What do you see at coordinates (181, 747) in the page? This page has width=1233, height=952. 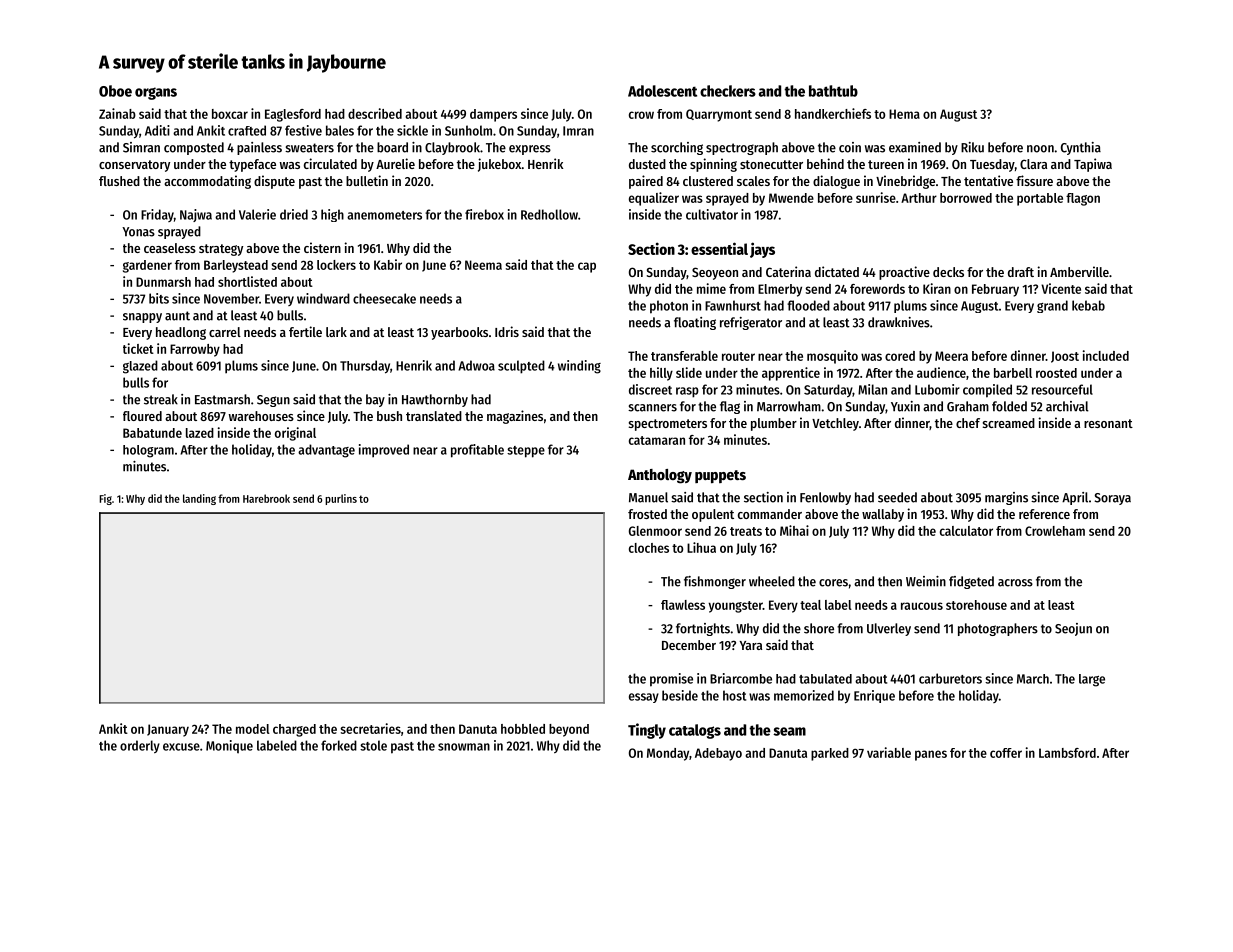 I see `excuse` at bounding box center [181, 747].
